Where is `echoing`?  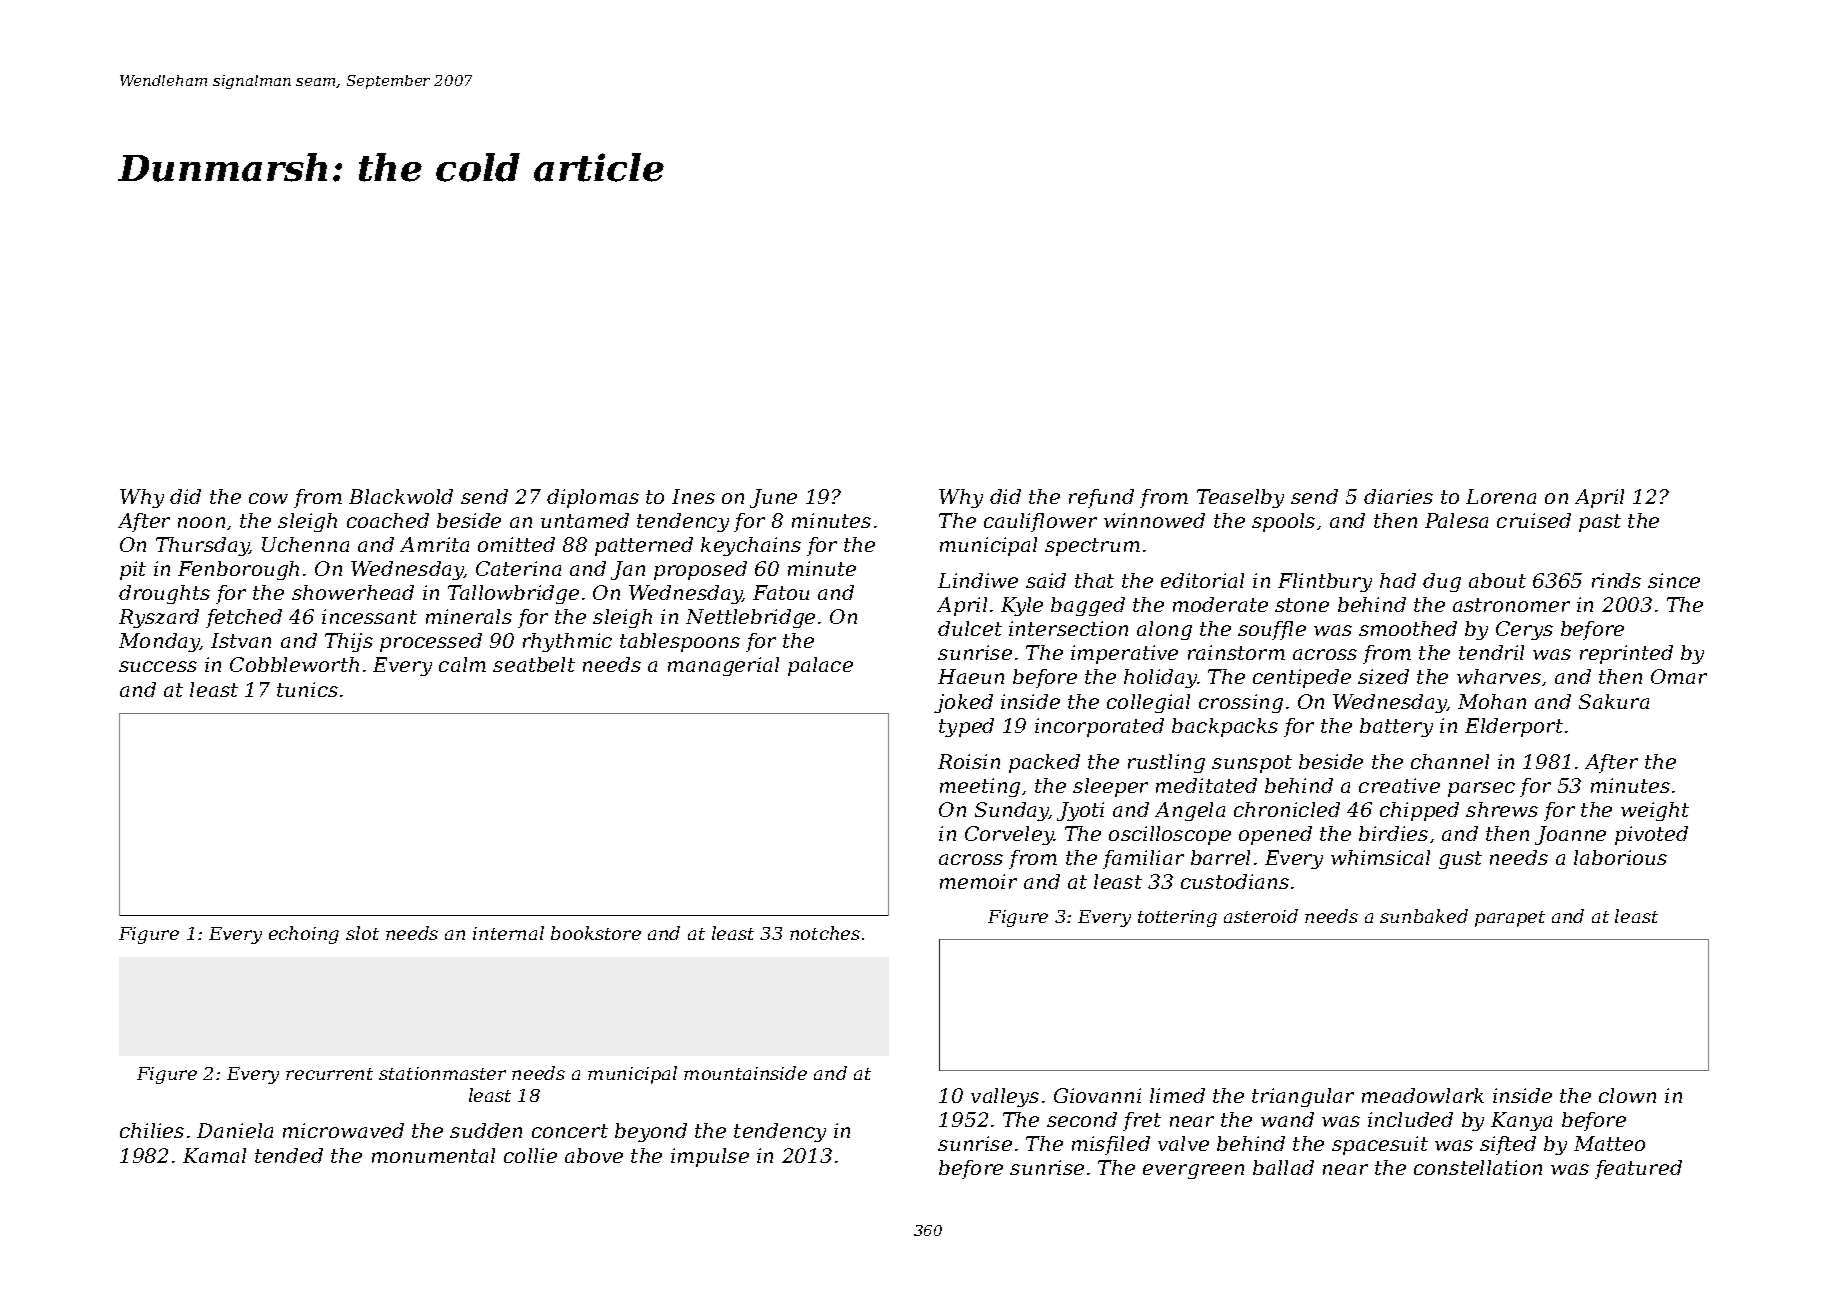
echoing is located at coordinates (304, 935).
